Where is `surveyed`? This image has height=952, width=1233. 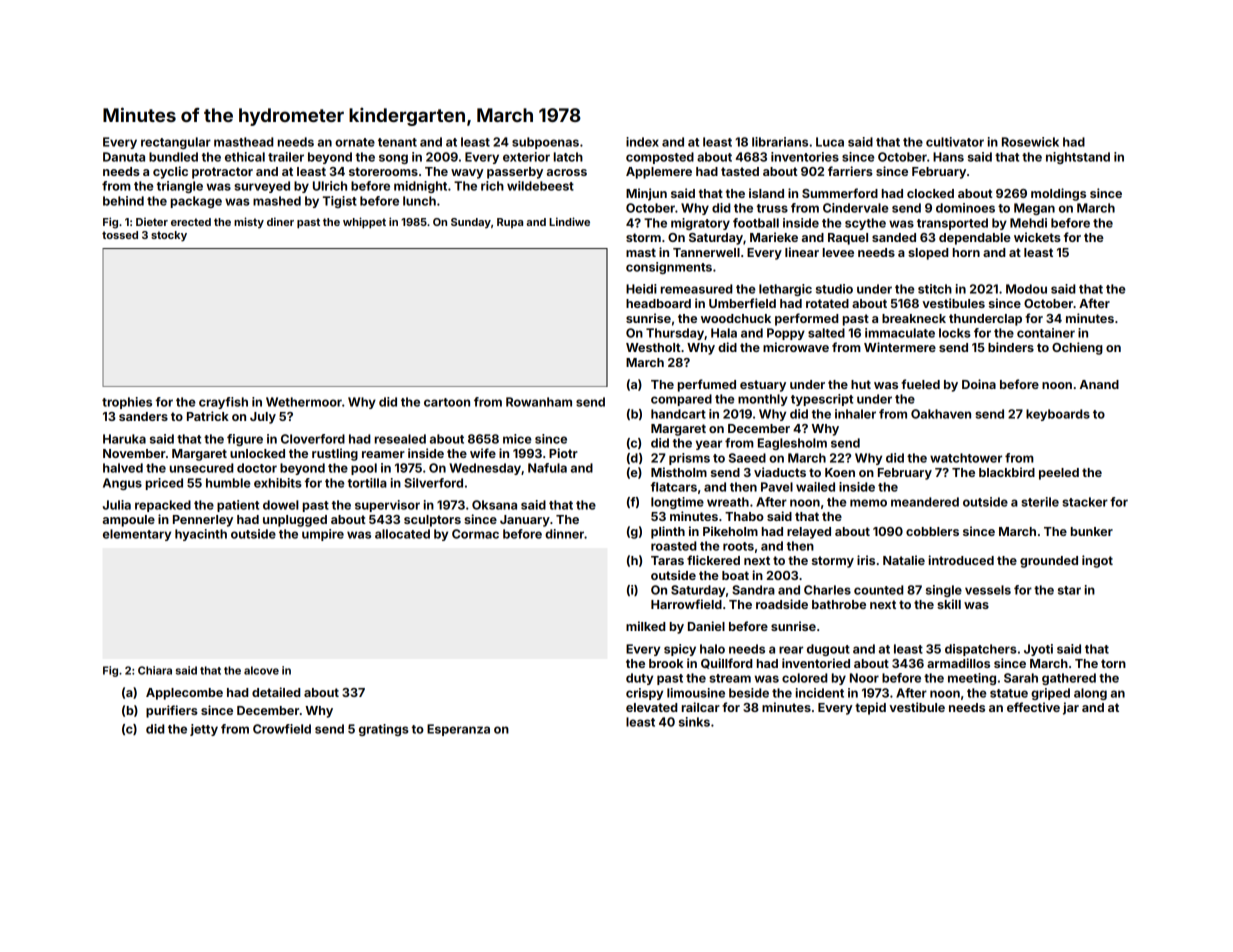
surveyed is located at coordinates (262, 187).
